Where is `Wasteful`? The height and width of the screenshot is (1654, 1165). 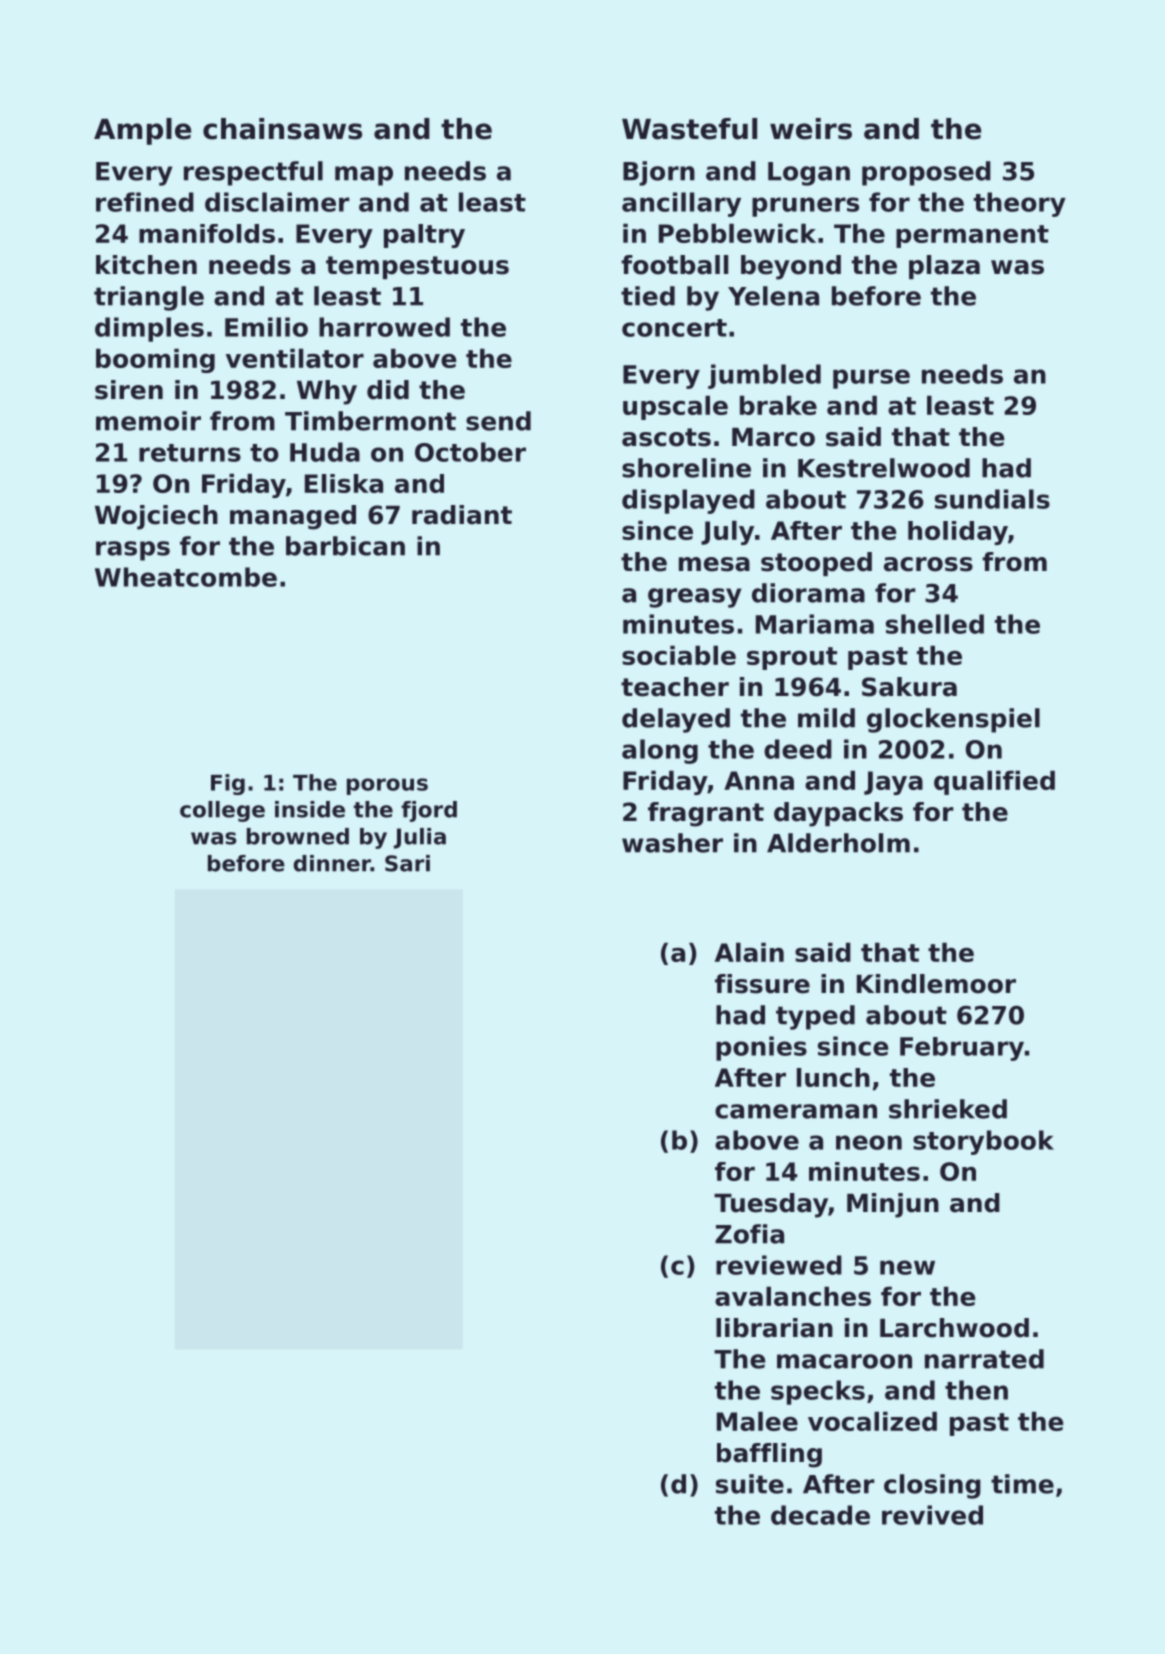
Wasteful is located at coordinates (689, 129).
